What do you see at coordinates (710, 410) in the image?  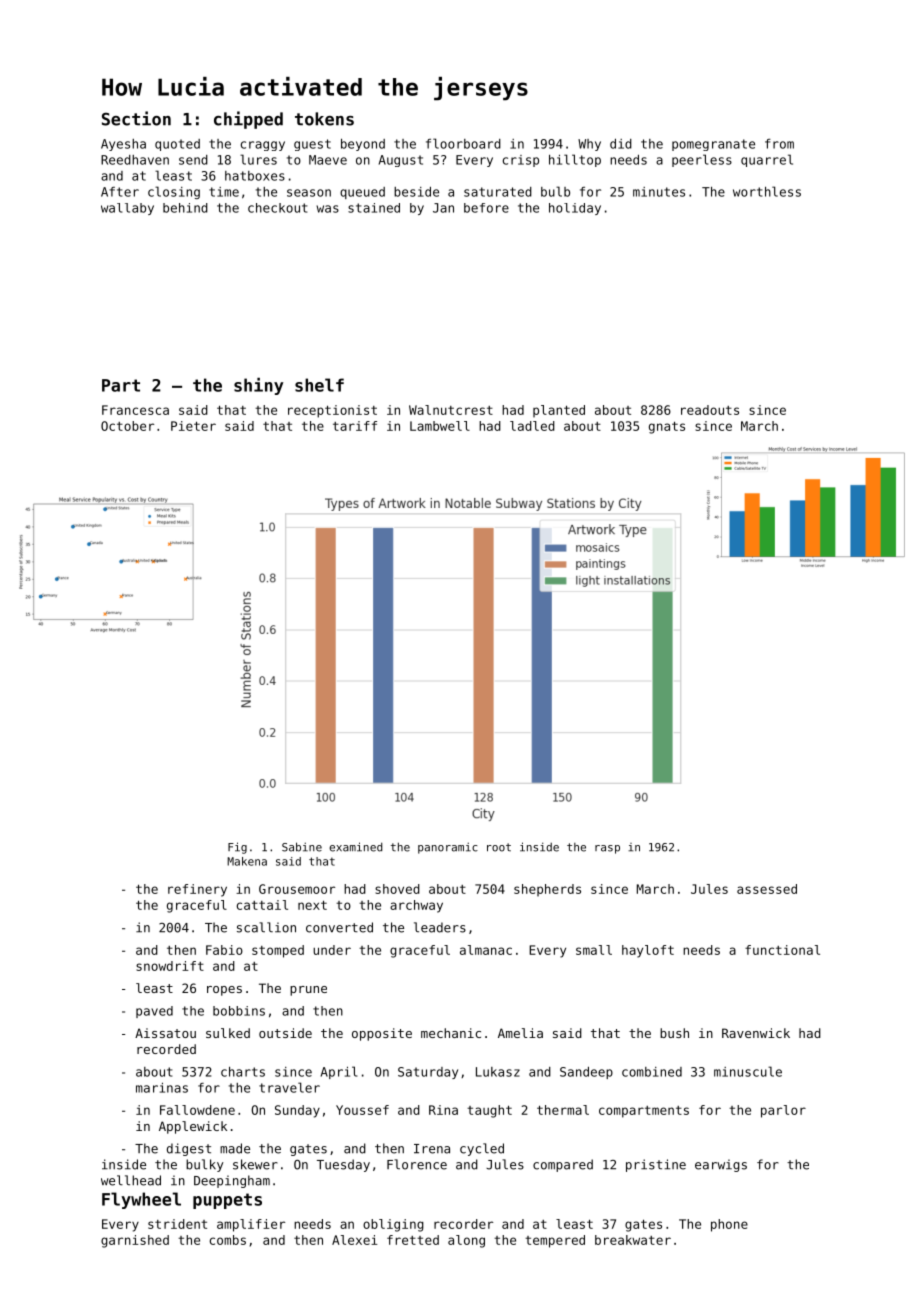 I see `readouts` at bounding box center [710, 410].
